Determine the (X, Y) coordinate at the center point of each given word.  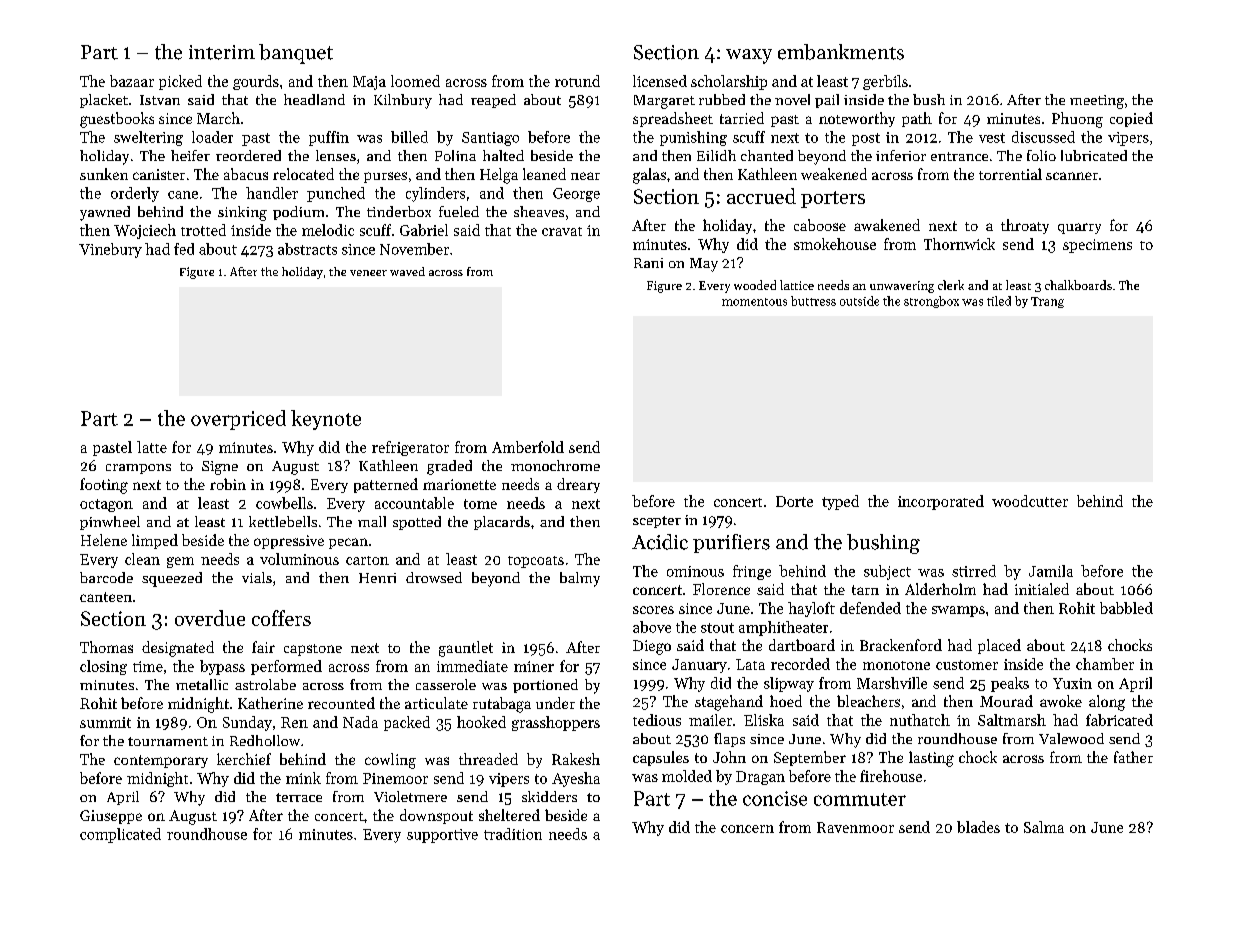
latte (152, 447)
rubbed (722, 99)
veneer (368, 273)
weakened (834, 174)
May (704, 265)
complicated (120, 835)
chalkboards (1078, 285)
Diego (652, 647)
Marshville (892, 683)
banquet (296, 54)
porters (833, 199)
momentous (754, 302)
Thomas (106, 647)
